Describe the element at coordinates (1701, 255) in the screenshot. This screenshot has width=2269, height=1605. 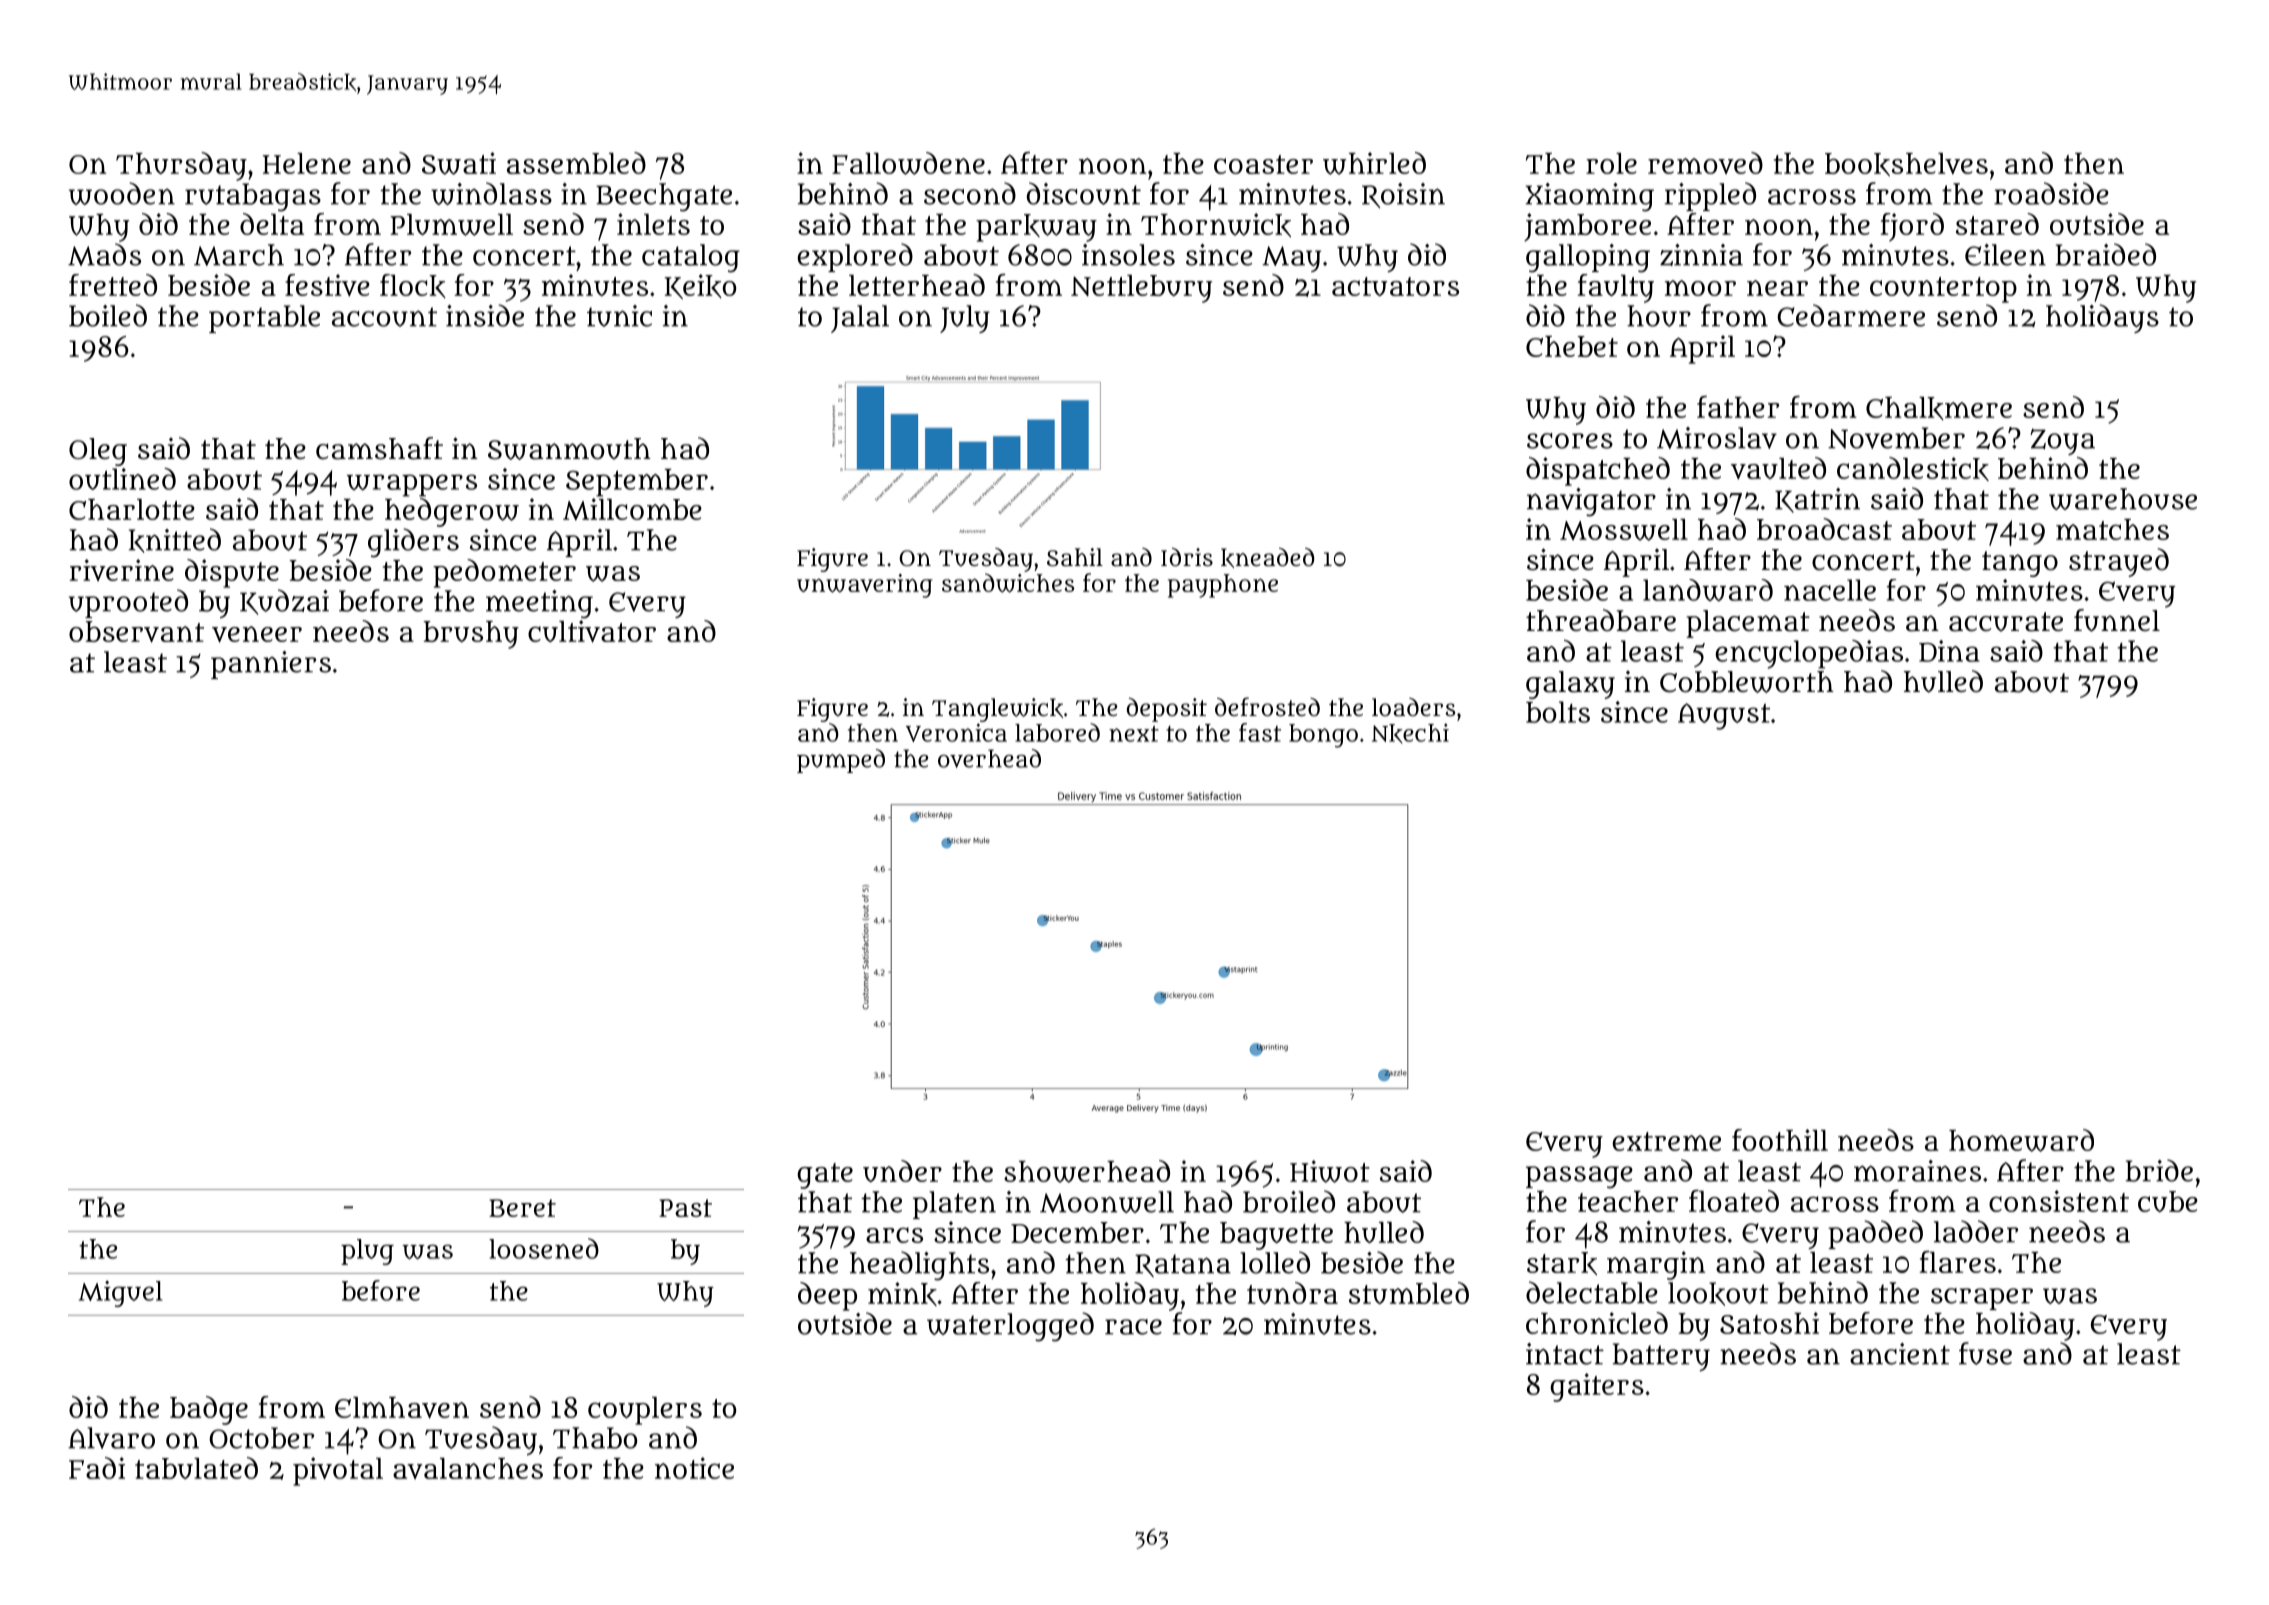
I see `zinnia` at that location.
